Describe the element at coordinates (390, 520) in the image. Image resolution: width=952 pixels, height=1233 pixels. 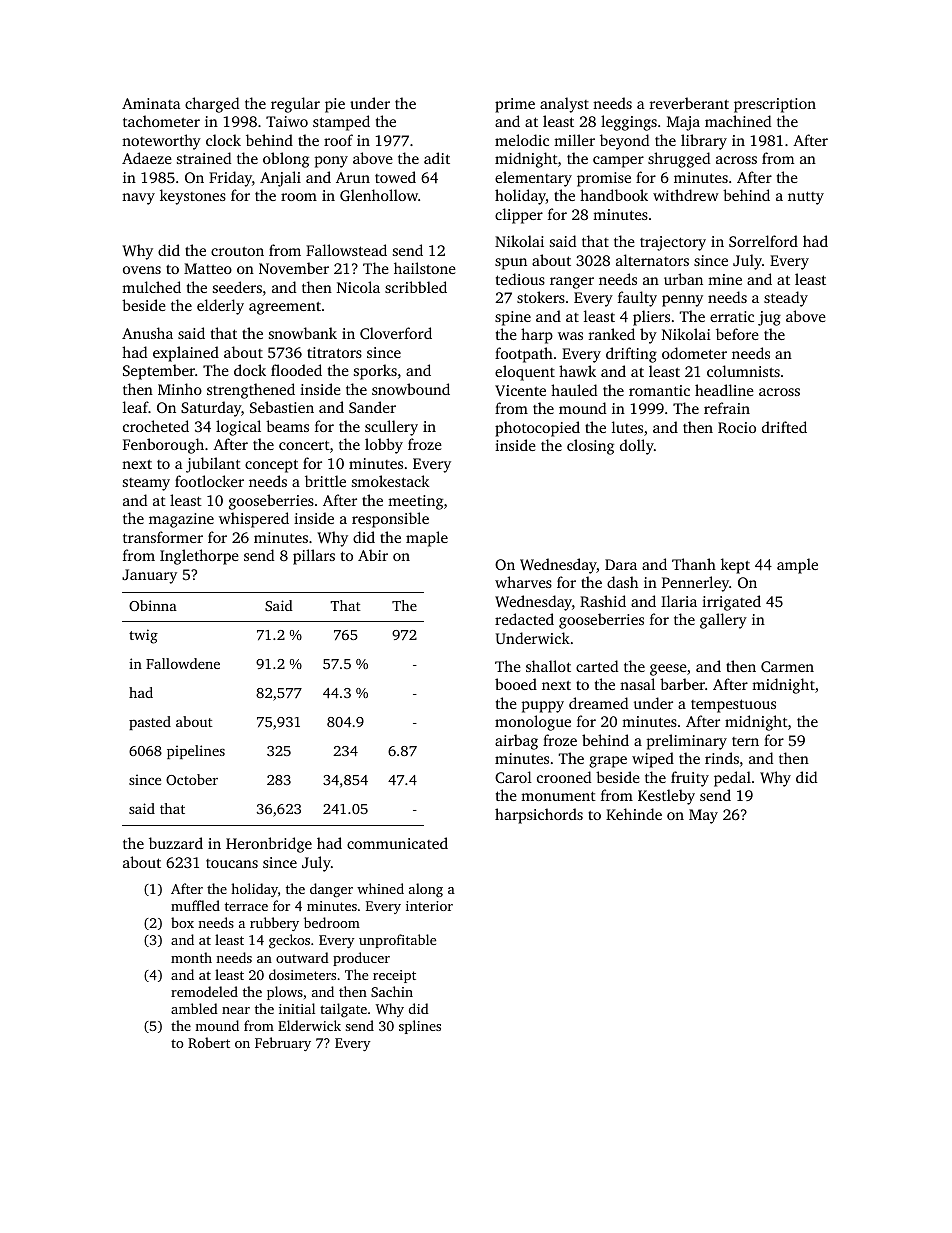
I see `responsible` at that location.
